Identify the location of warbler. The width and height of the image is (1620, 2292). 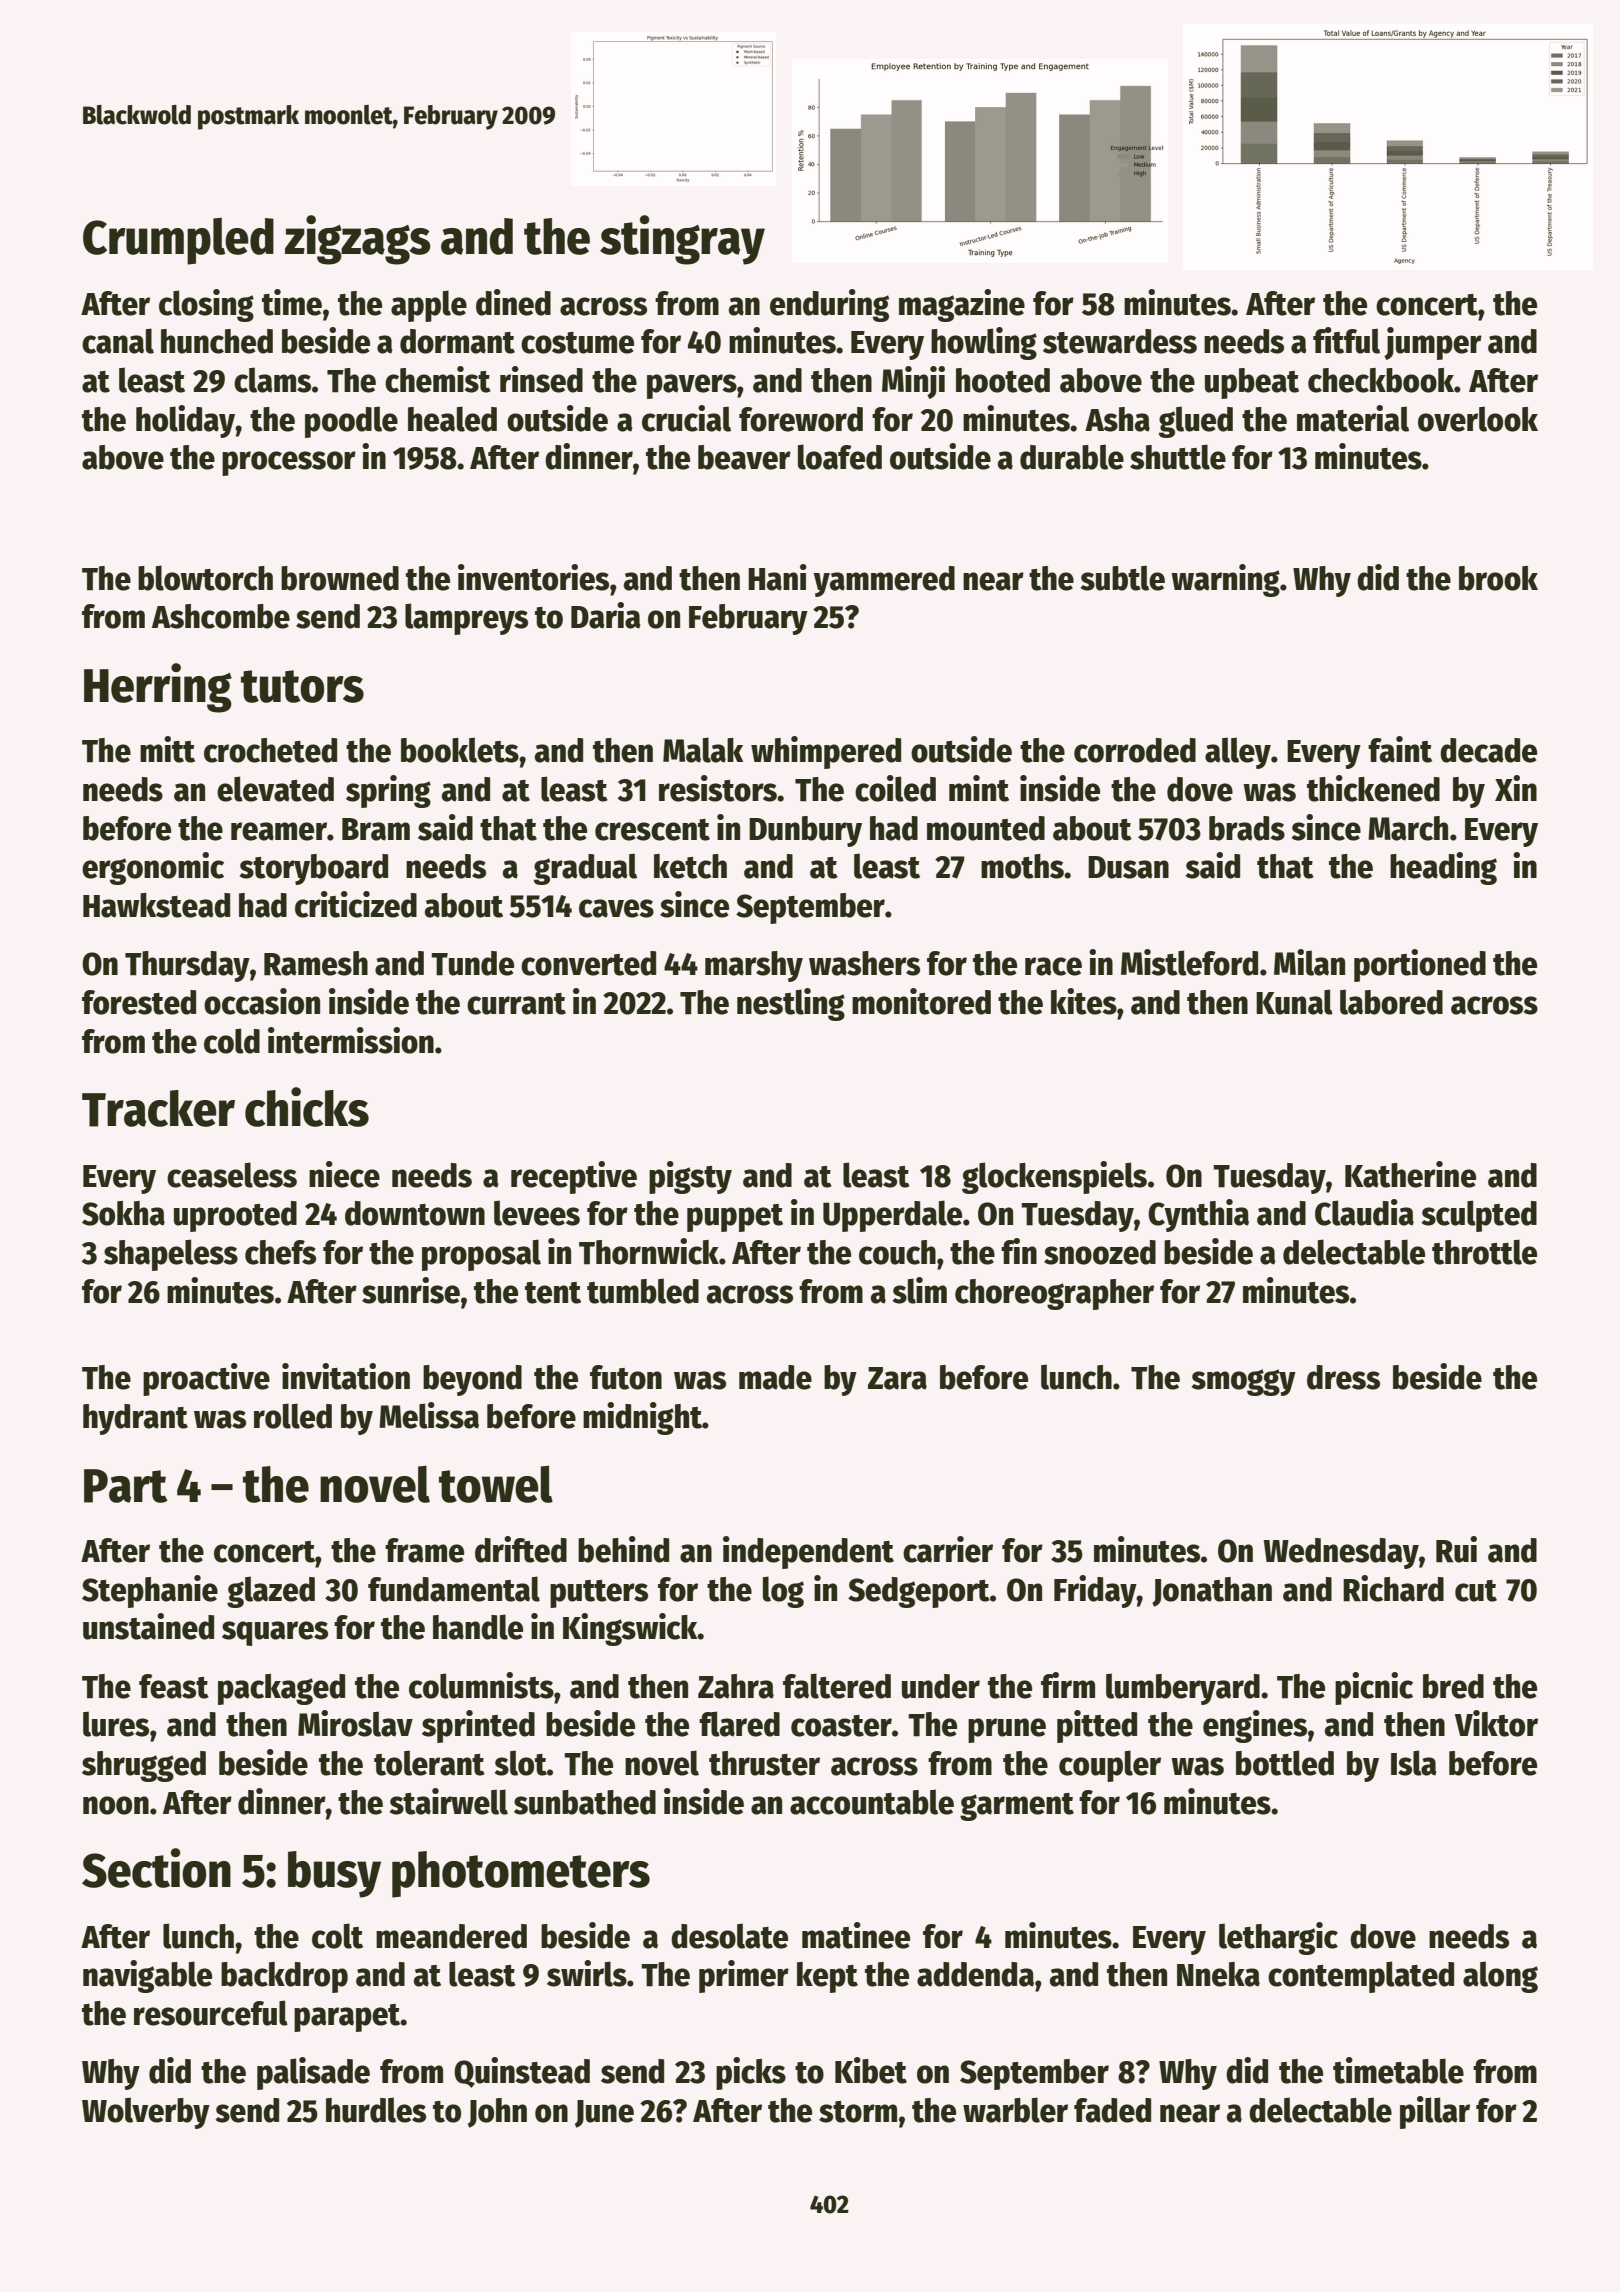
(1015, 2110).
